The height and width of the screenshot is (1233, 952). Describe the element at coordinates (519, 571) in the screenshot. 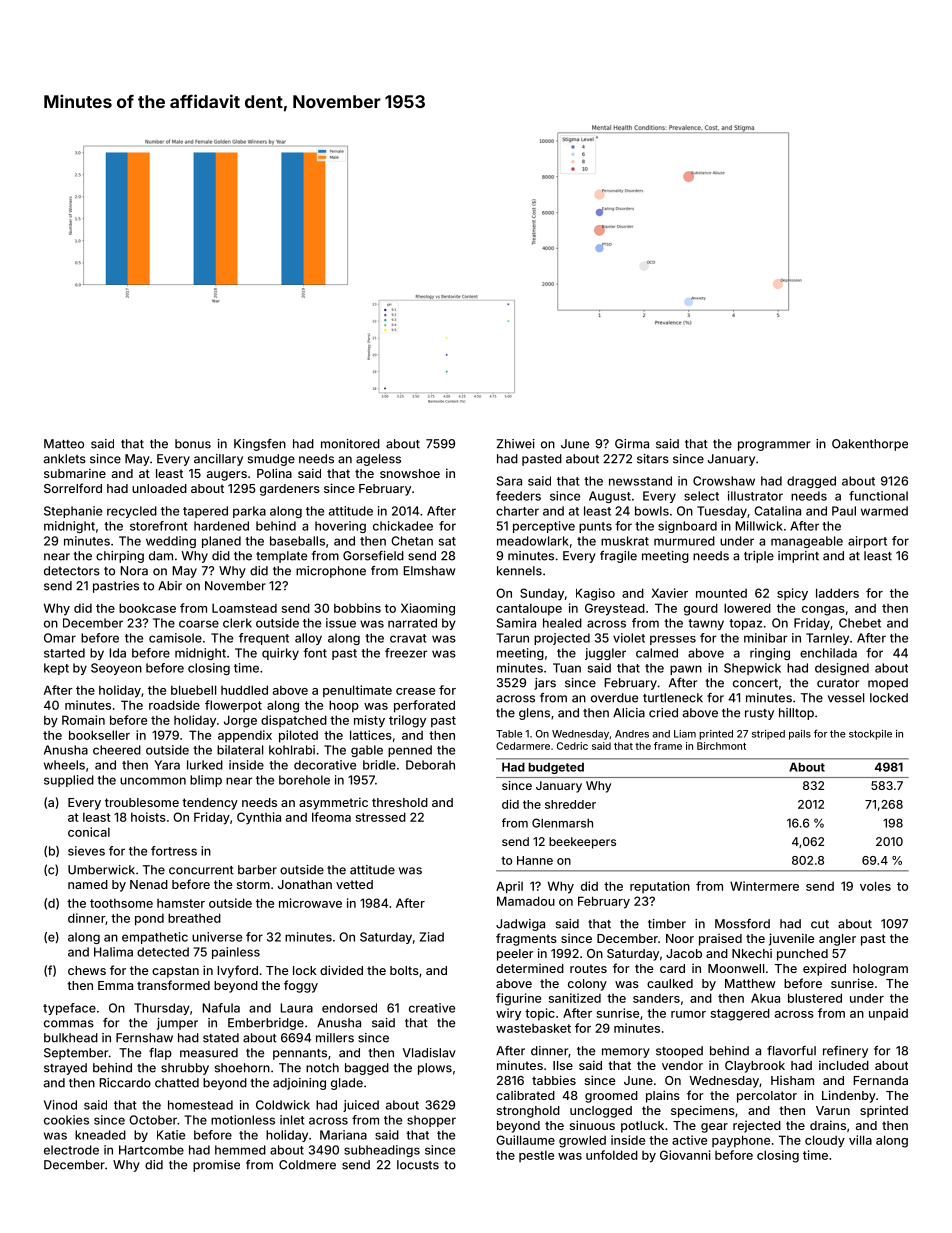

I see `kennels` at that location.
